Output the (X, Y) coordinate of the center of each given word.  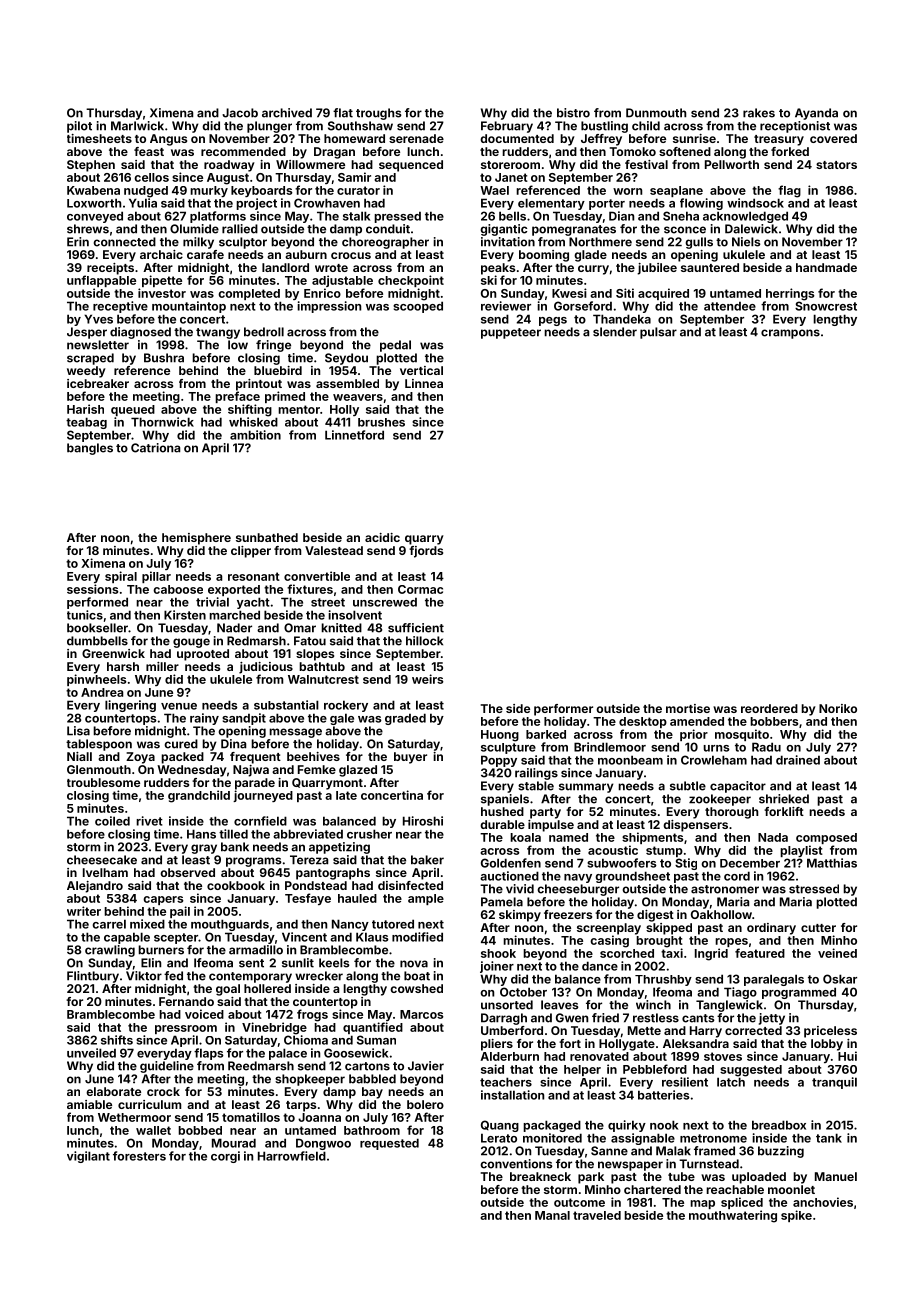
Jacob (240, 113)
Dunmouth (656, 113)
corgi (225, 1157)
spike (796, 1216)
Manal (552, 1215)
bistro (573, 113)
